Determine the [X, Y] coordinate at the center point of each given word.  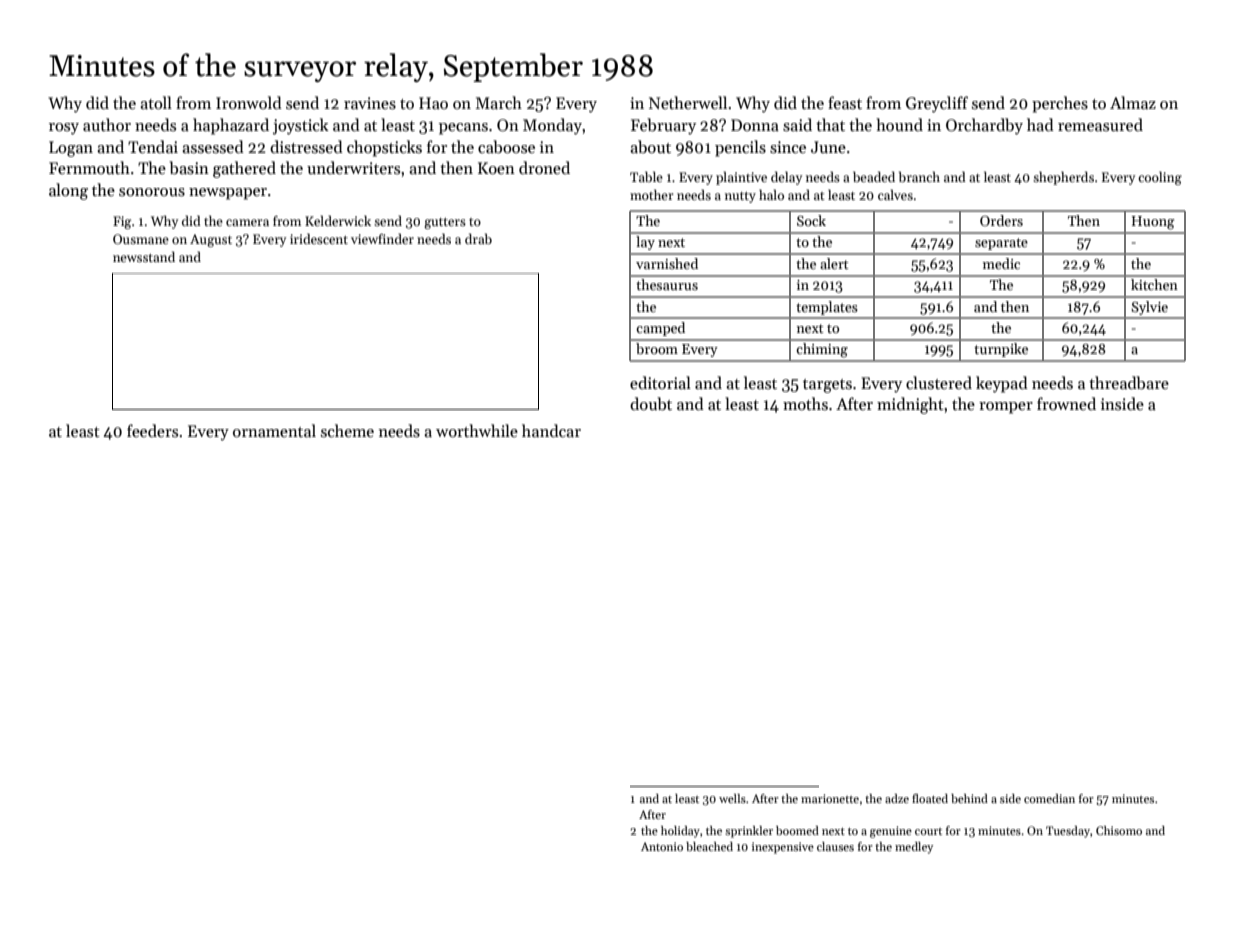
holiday [680, 832]
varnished [667, 263]
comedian [1049, 798]
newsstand [144, 256]
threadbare [1129, 383]
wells [732, 798]
